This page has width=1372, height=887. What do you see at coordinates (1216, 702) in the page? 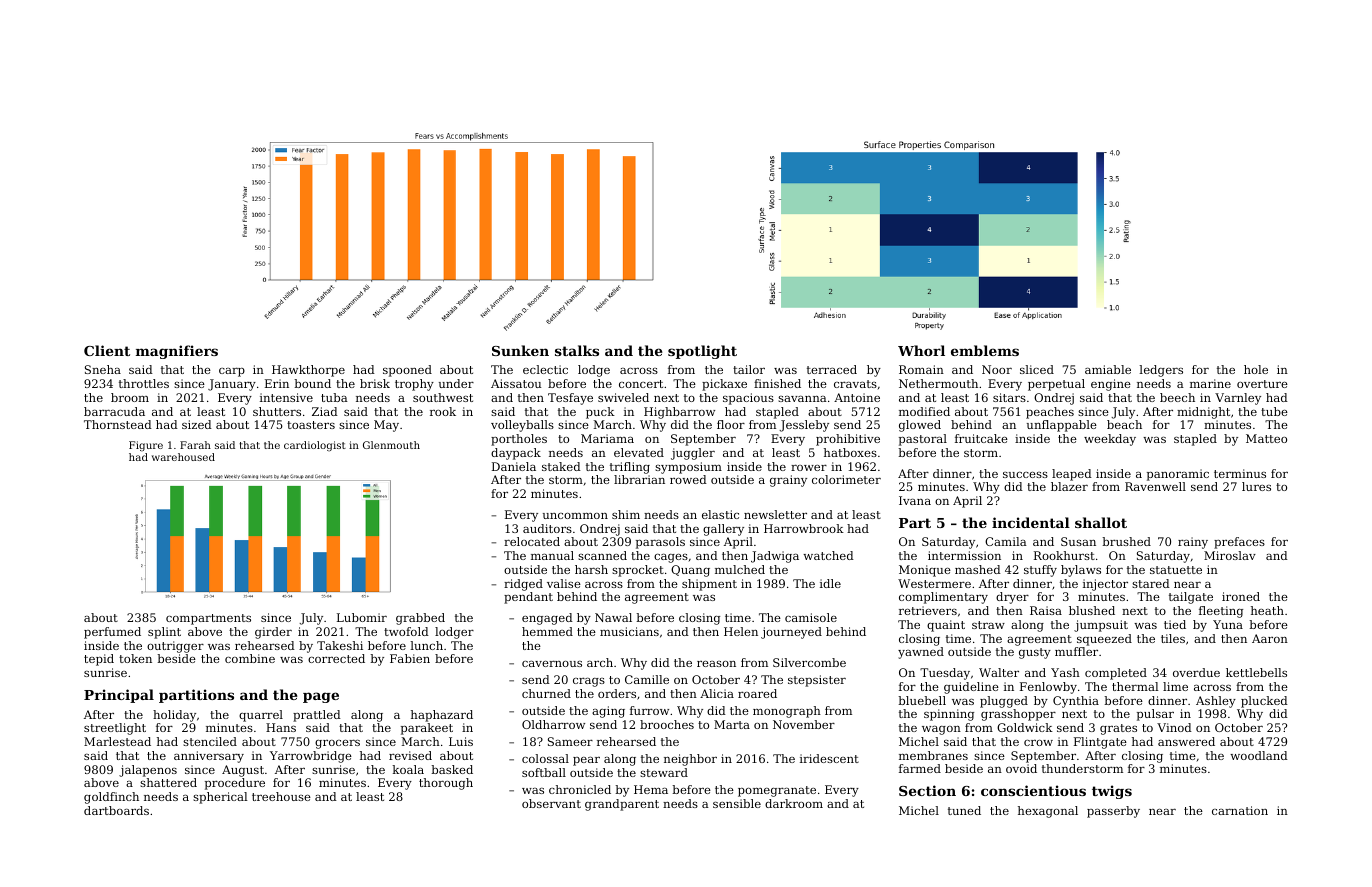
I see `Ashley` at bounding box center [1216, 702].
